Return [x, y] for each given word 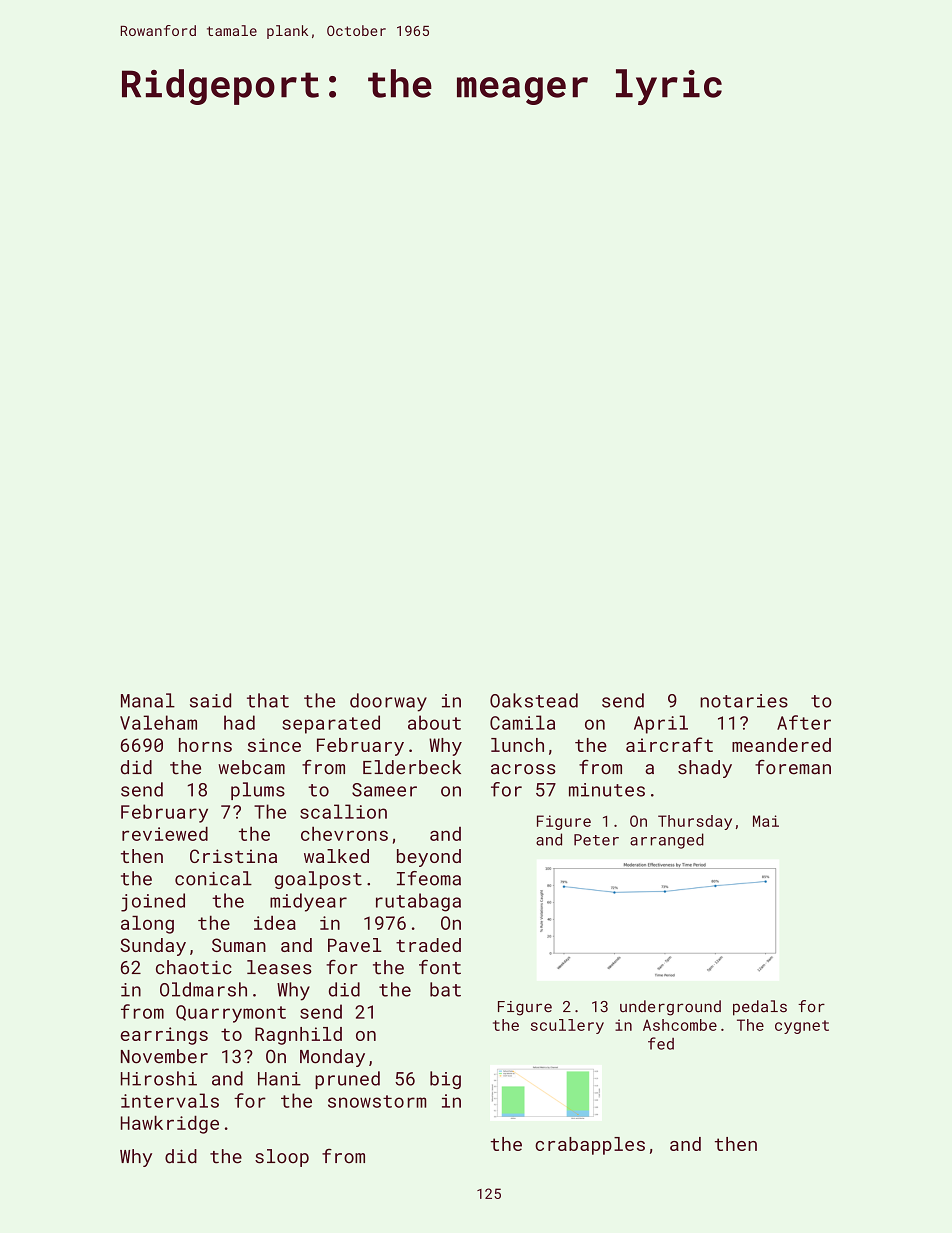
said [210, 700]
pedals [760, 1008]
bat [445, 989]
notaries [744, 701]
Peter [596, 840]
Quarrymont [231, 1014]
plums [258, 791]
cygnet [802, 1027]
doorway [388, 702]
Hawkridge [170, 1124]
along [147, 924]
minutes [607, 790]
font [440, 967]
